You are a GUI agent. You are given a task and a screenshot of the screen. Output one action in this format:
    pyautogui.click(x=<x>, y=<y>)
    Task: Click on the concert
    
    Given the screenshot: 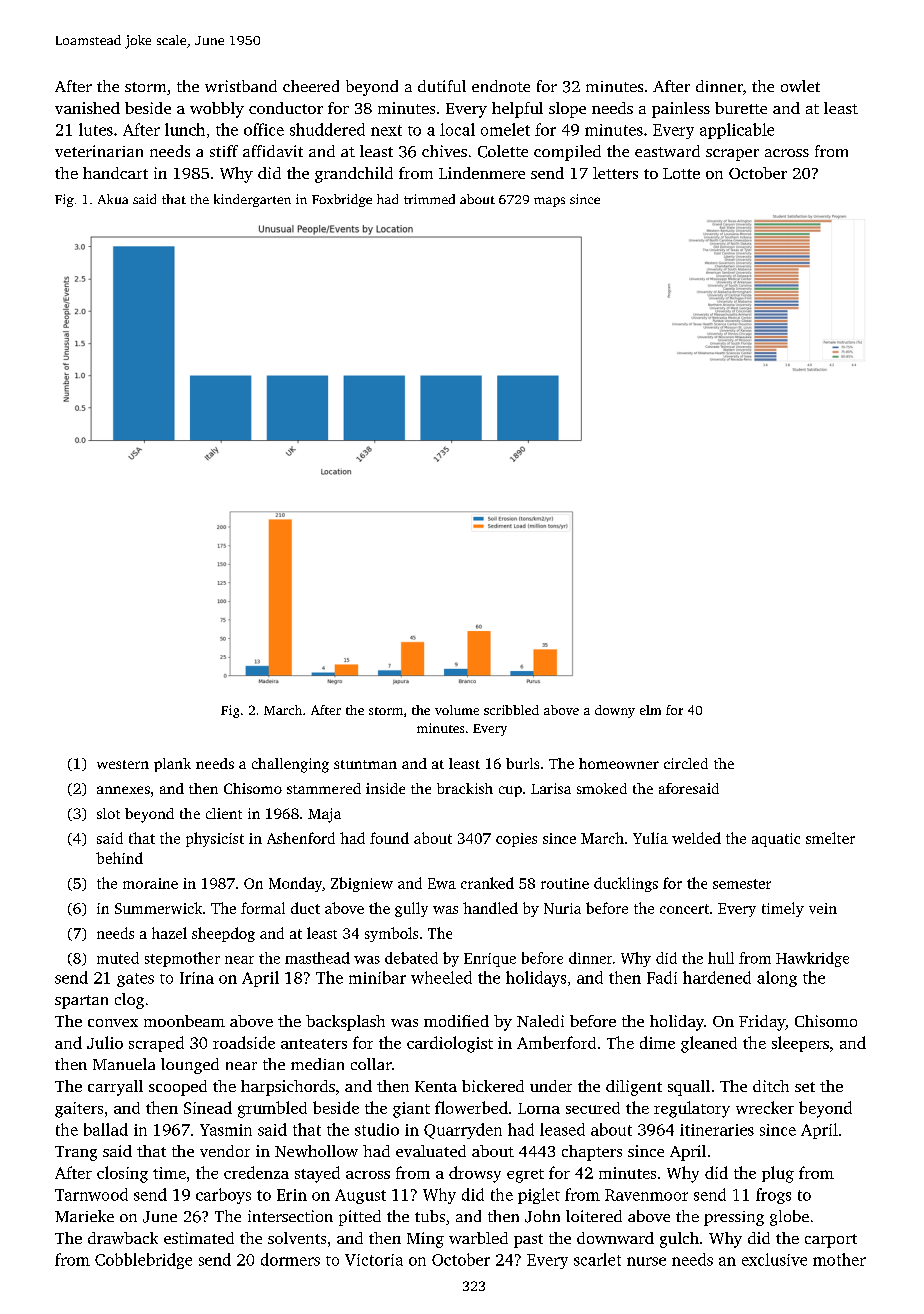 What is the action you would take?
    pyautogui.click(x=684, y=909)
